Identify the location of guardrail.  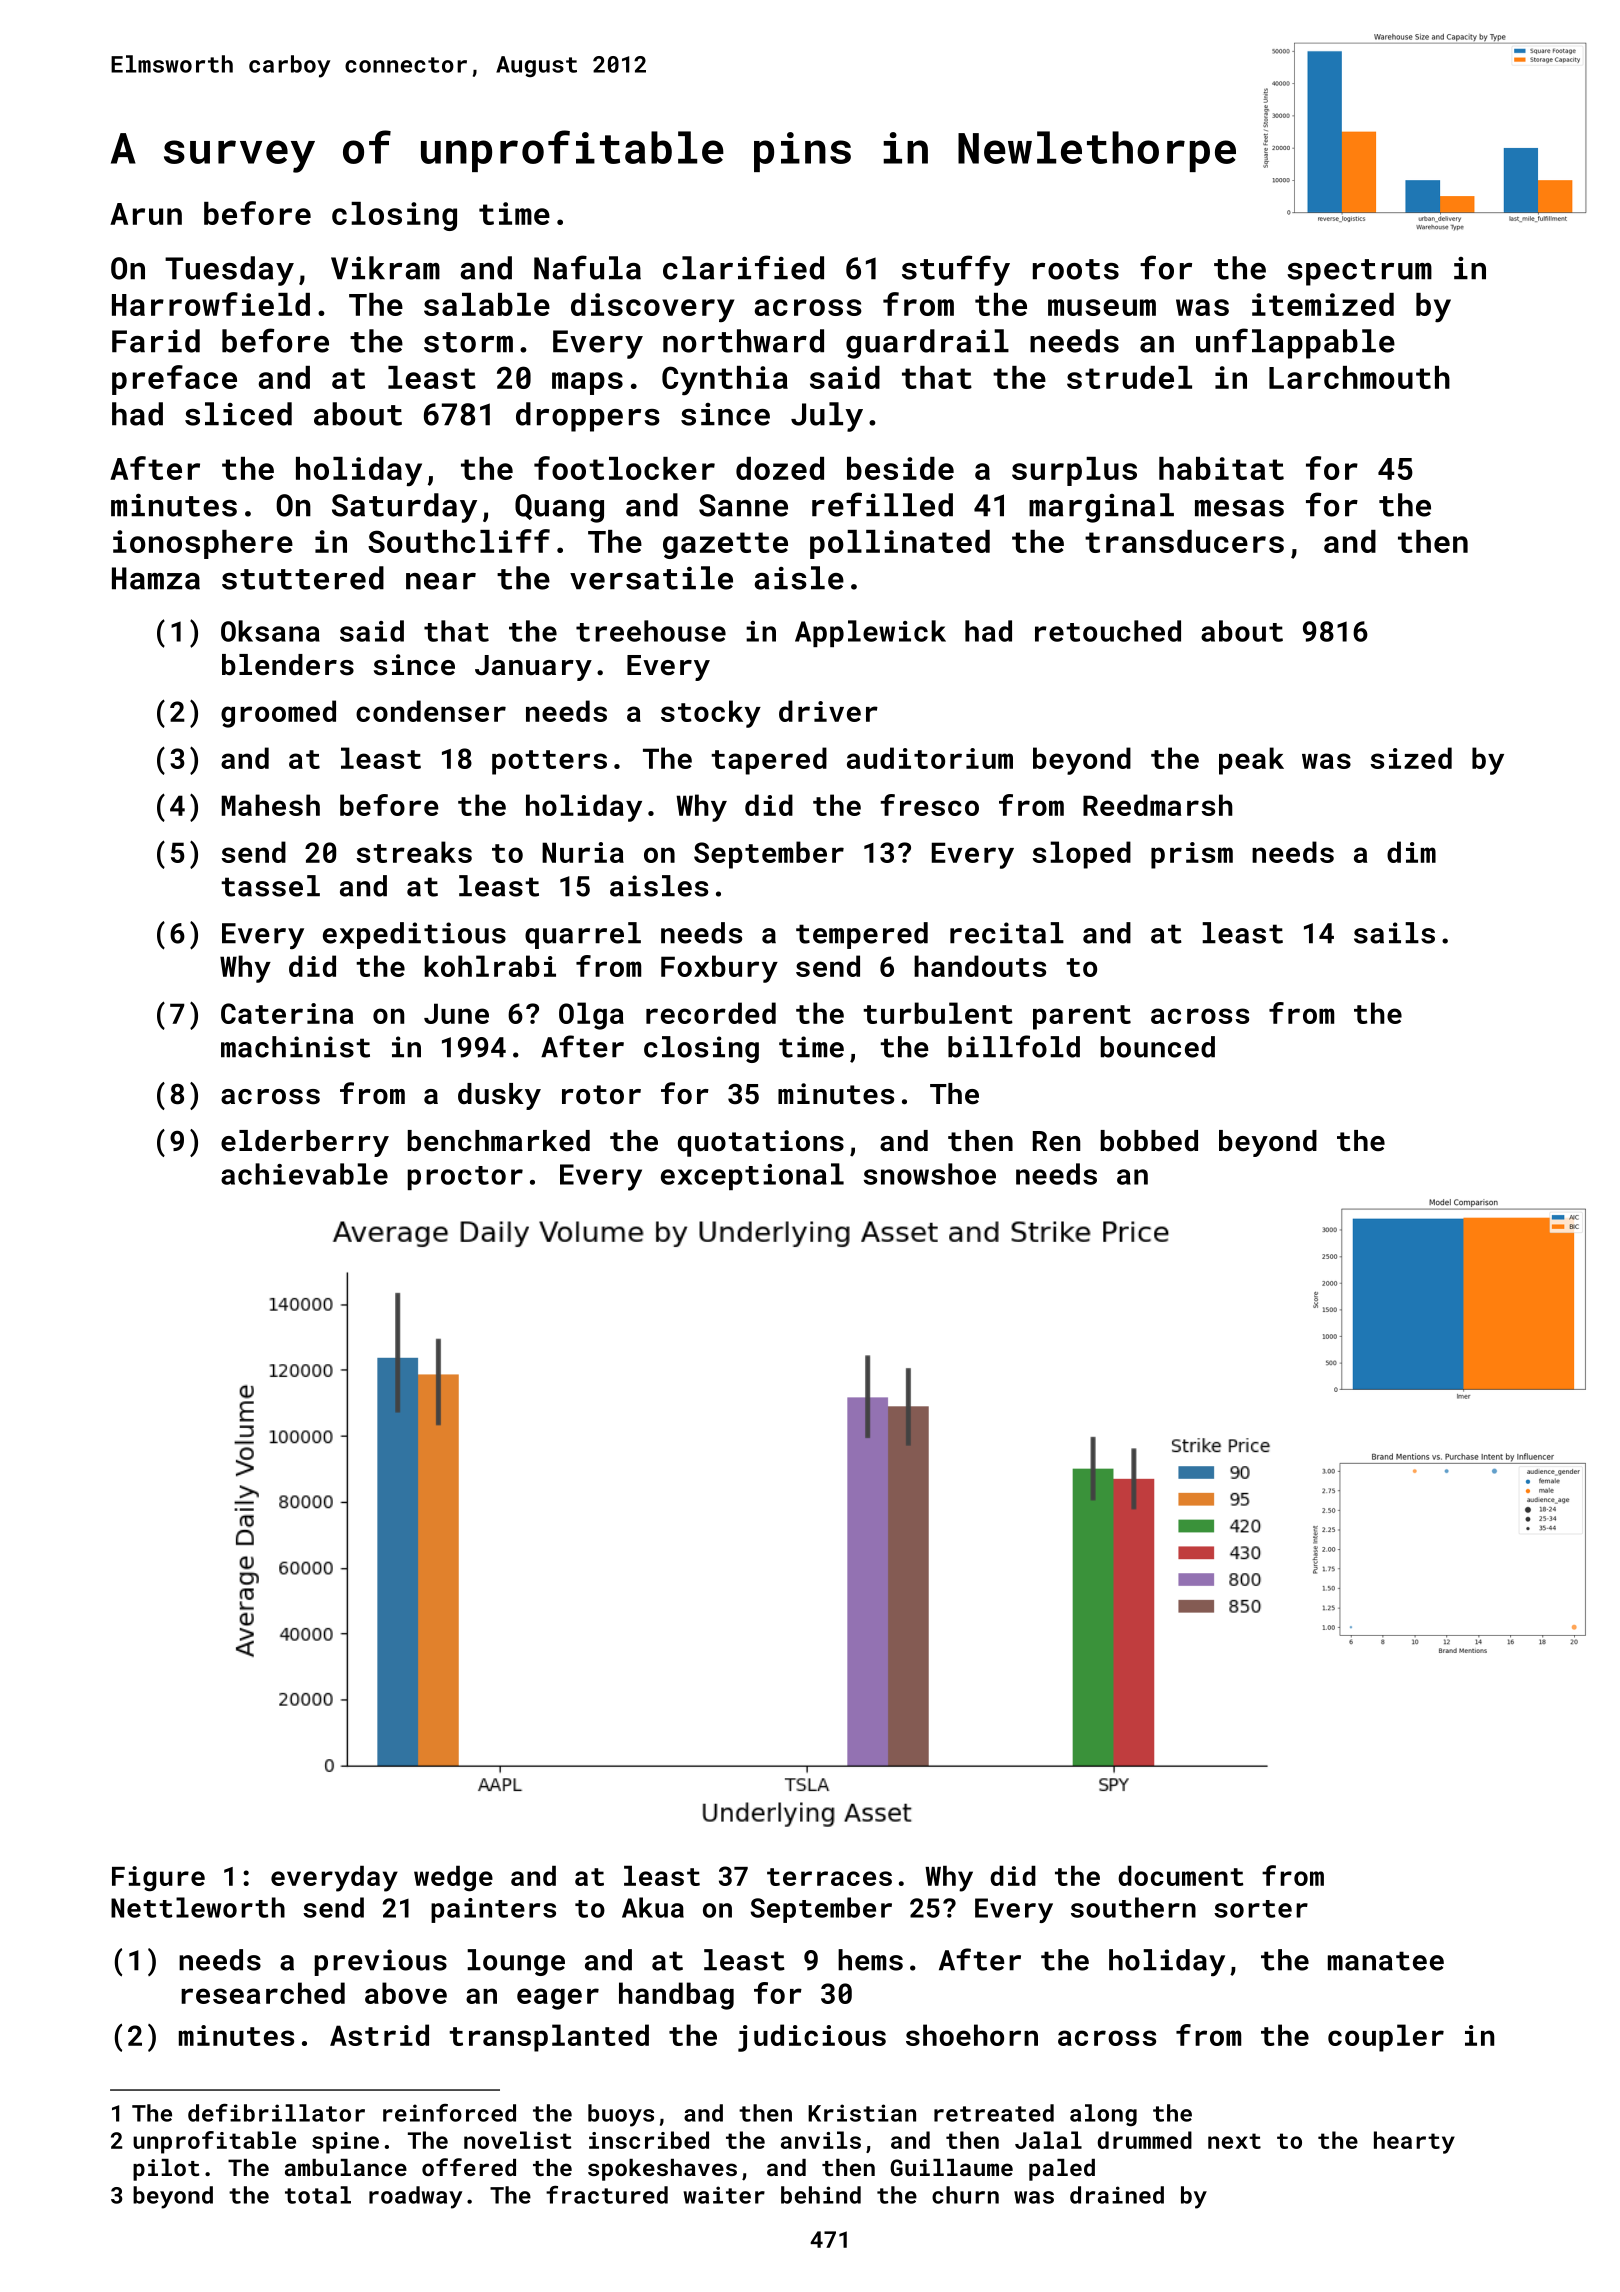
(927, 344).
